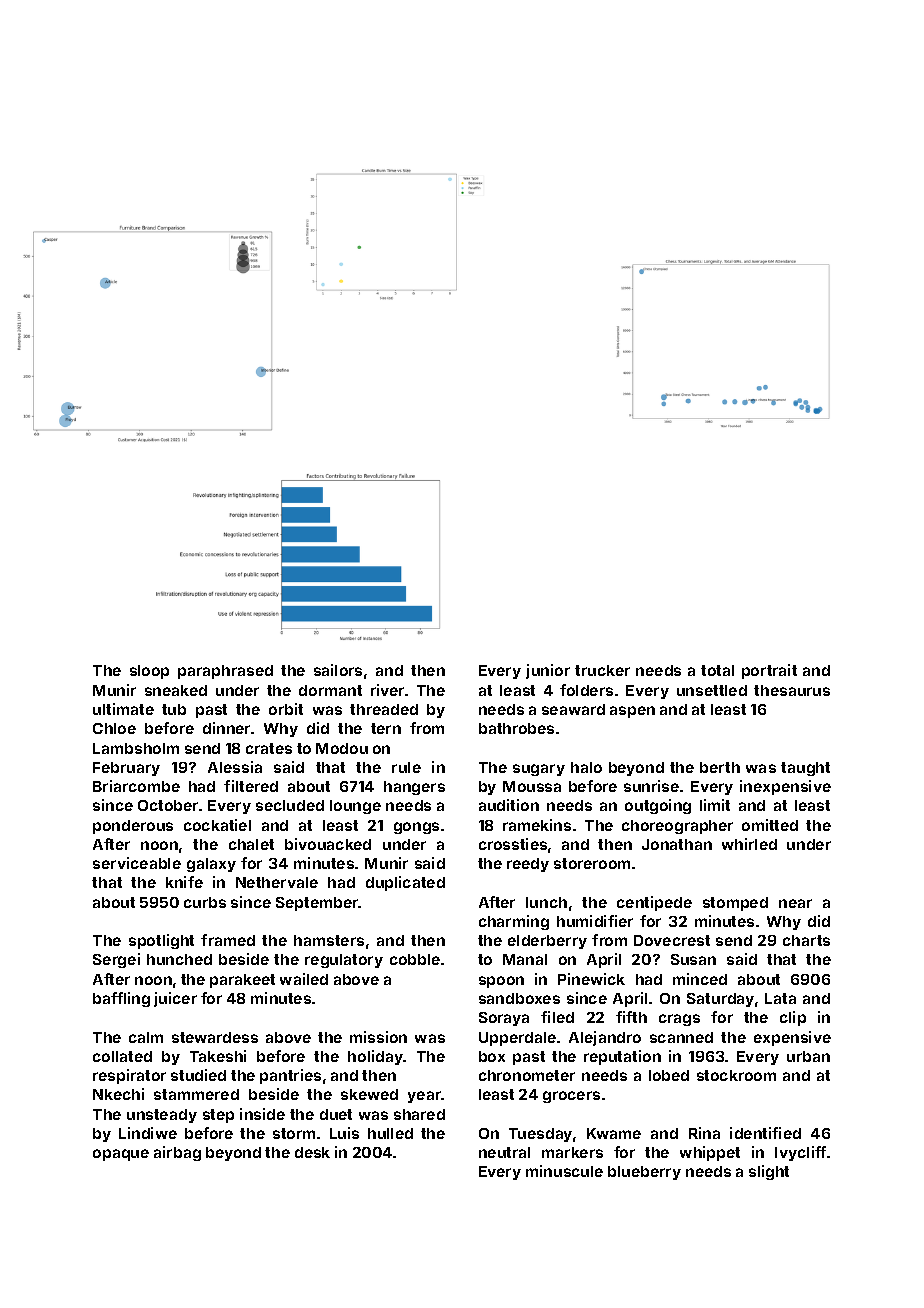  I want to click on Sergei, so click(116, 960).
